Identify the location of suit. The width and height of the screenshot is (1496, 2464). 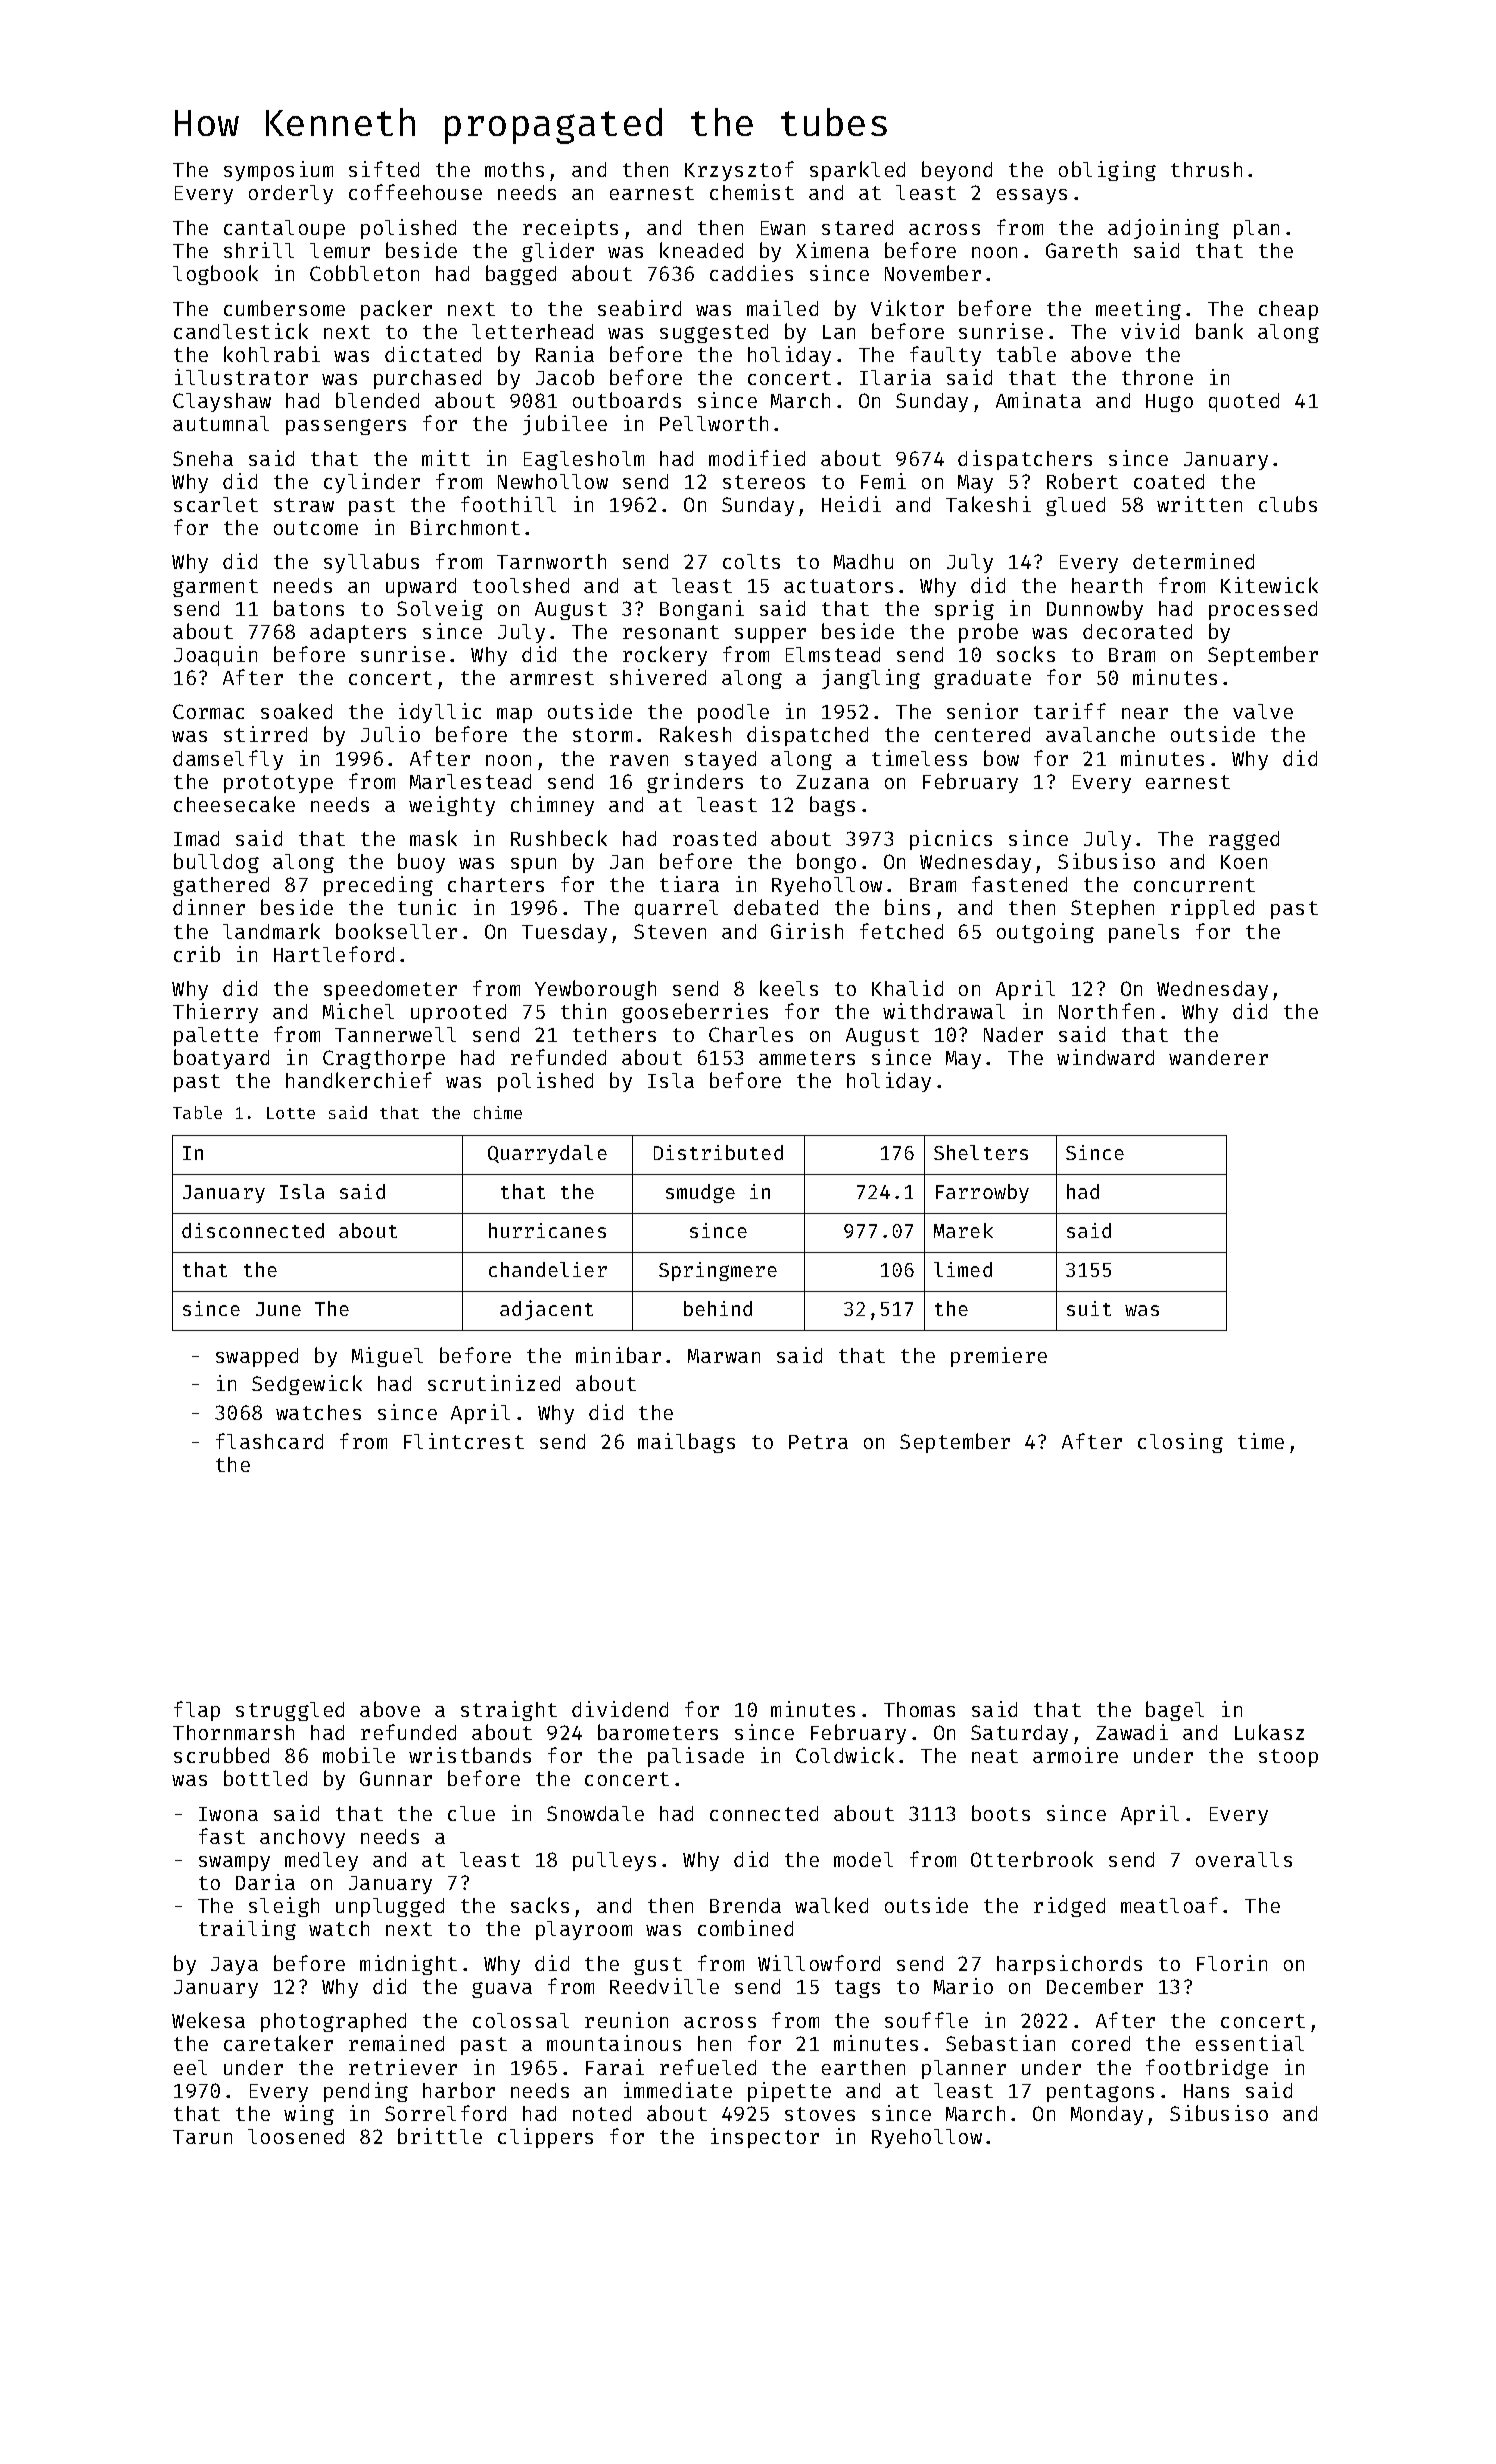
(1089, 1308).
